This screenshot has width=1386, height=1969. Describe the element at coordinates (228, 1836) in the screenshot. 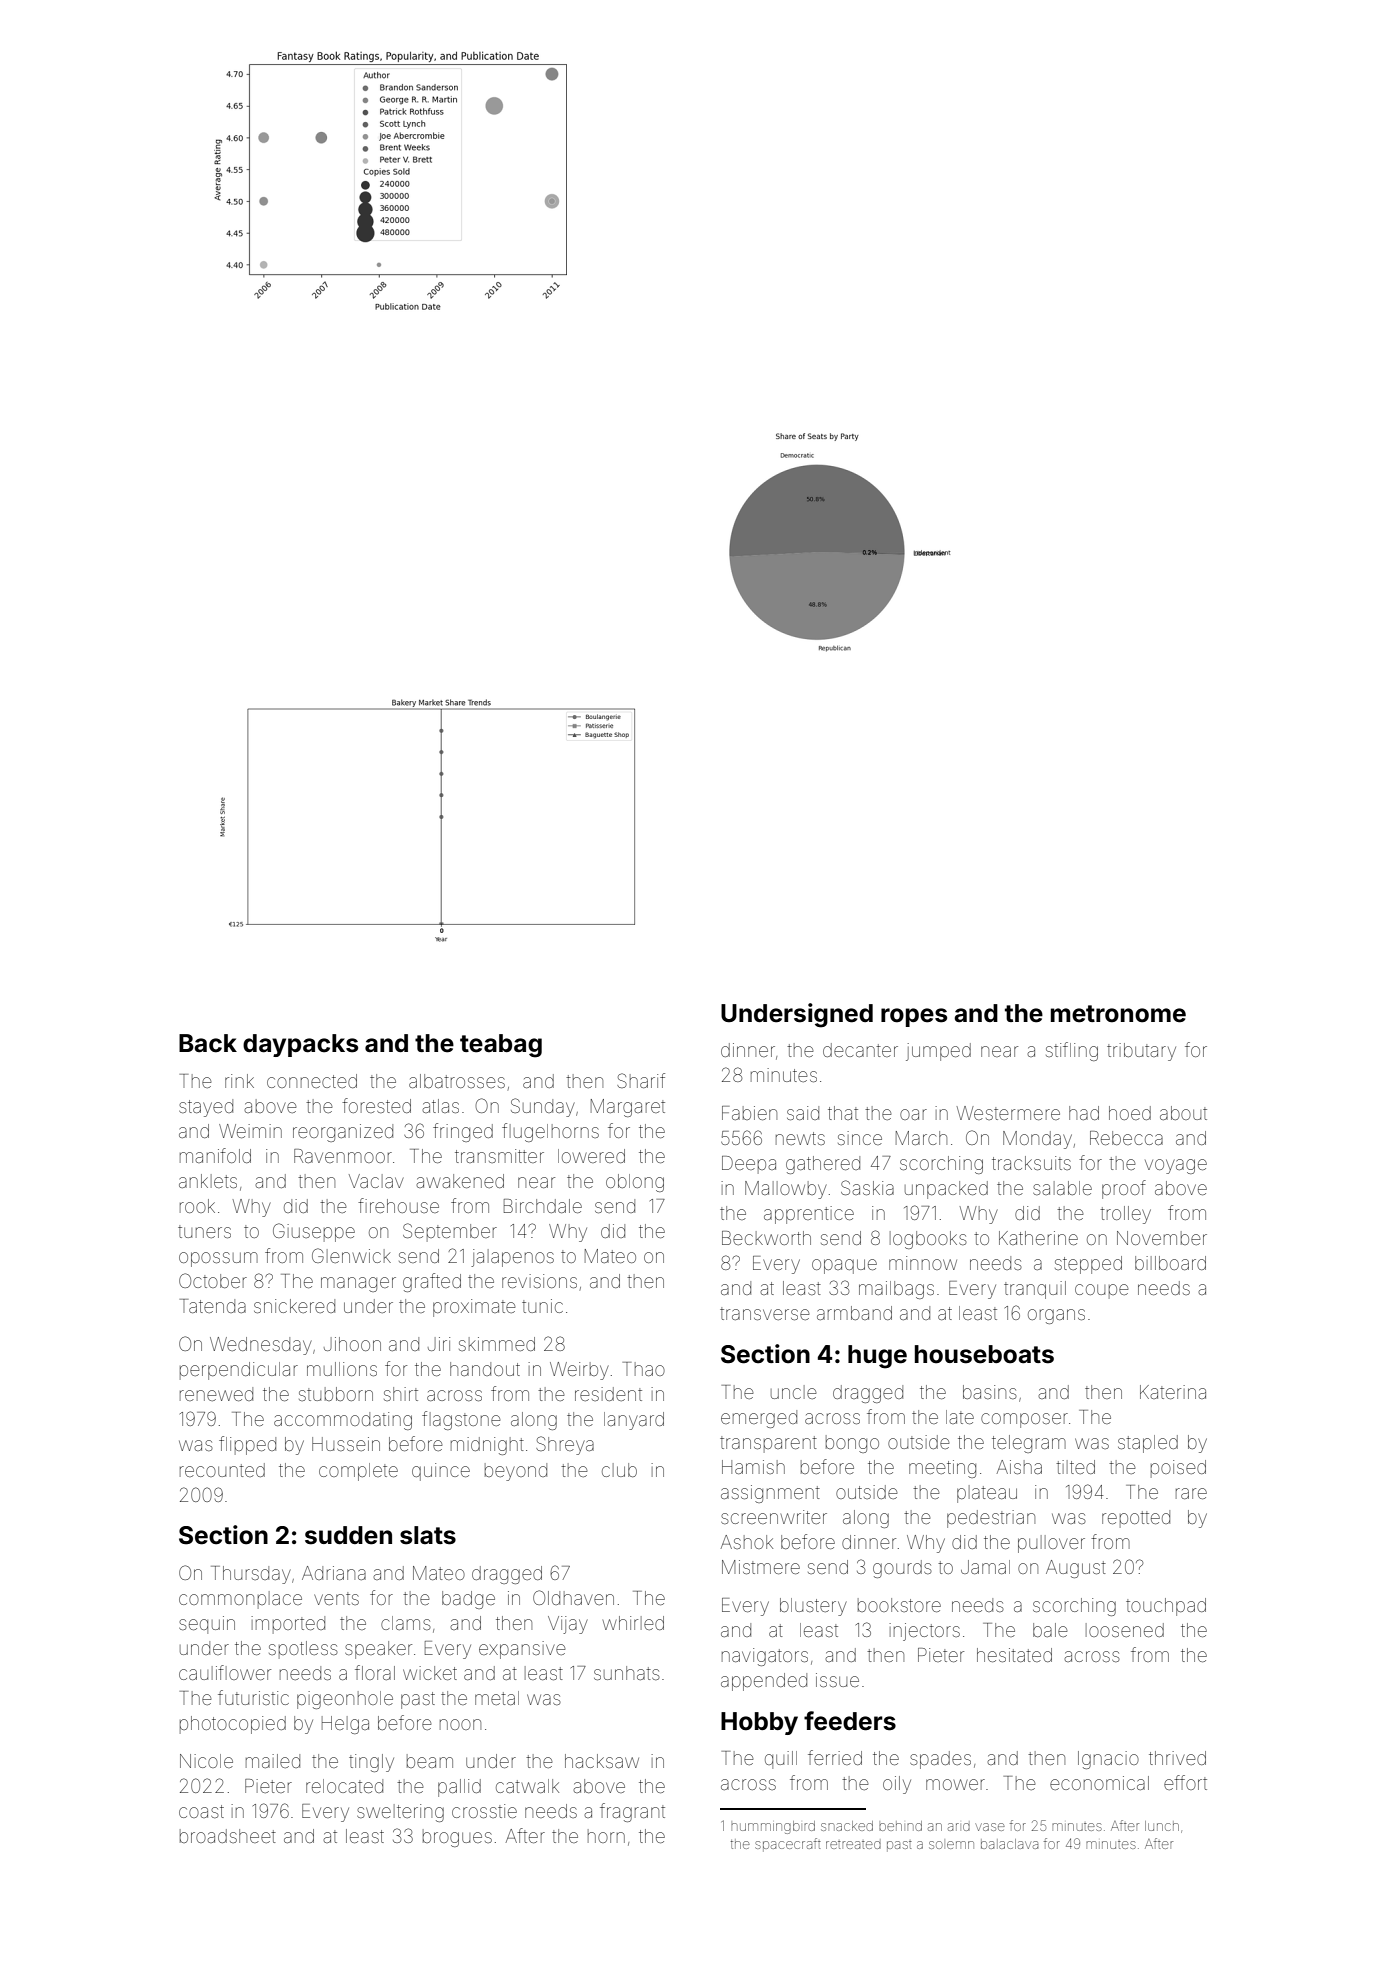

I see `broadsheet` at that location.
